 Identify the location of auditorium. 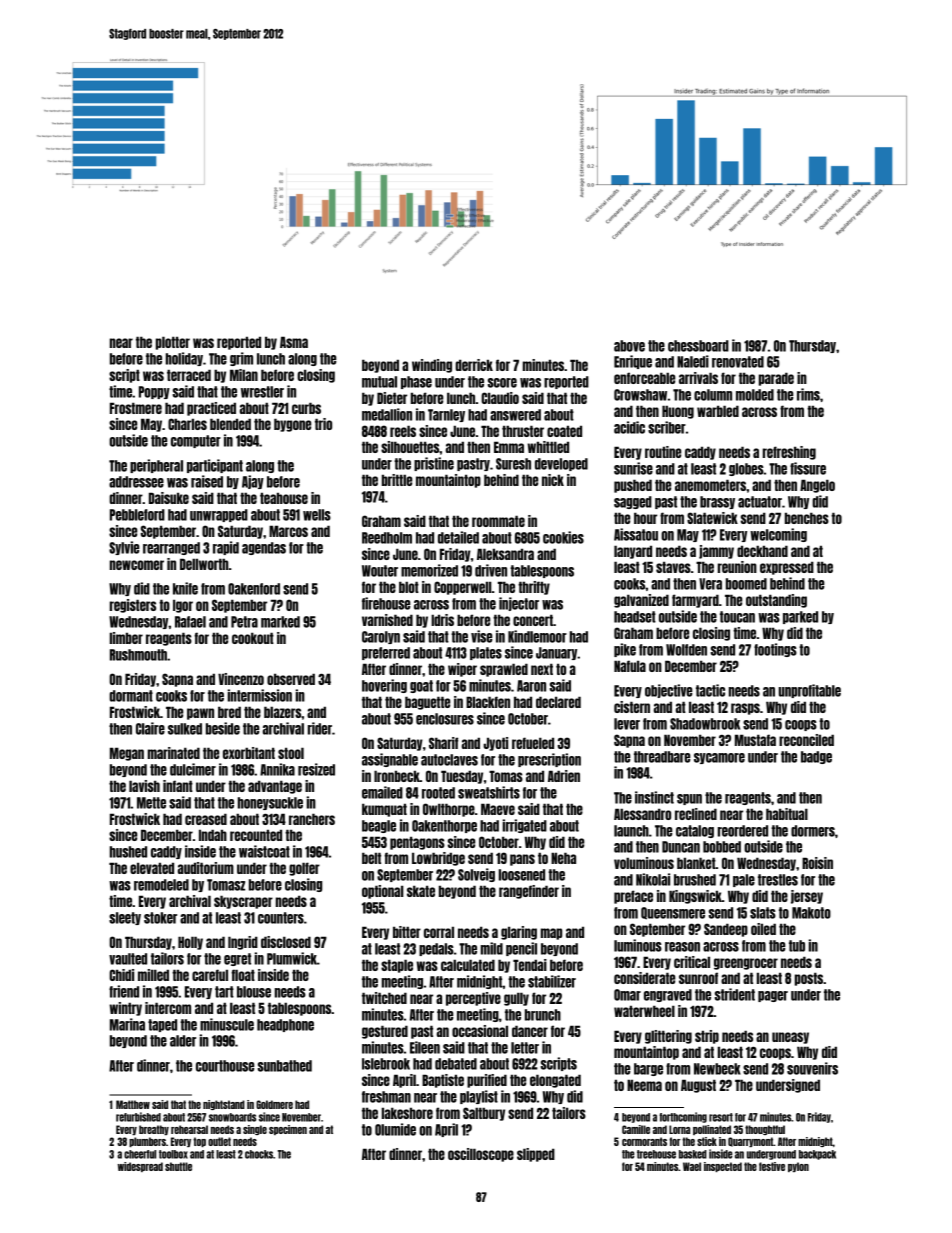
(206, 868).
